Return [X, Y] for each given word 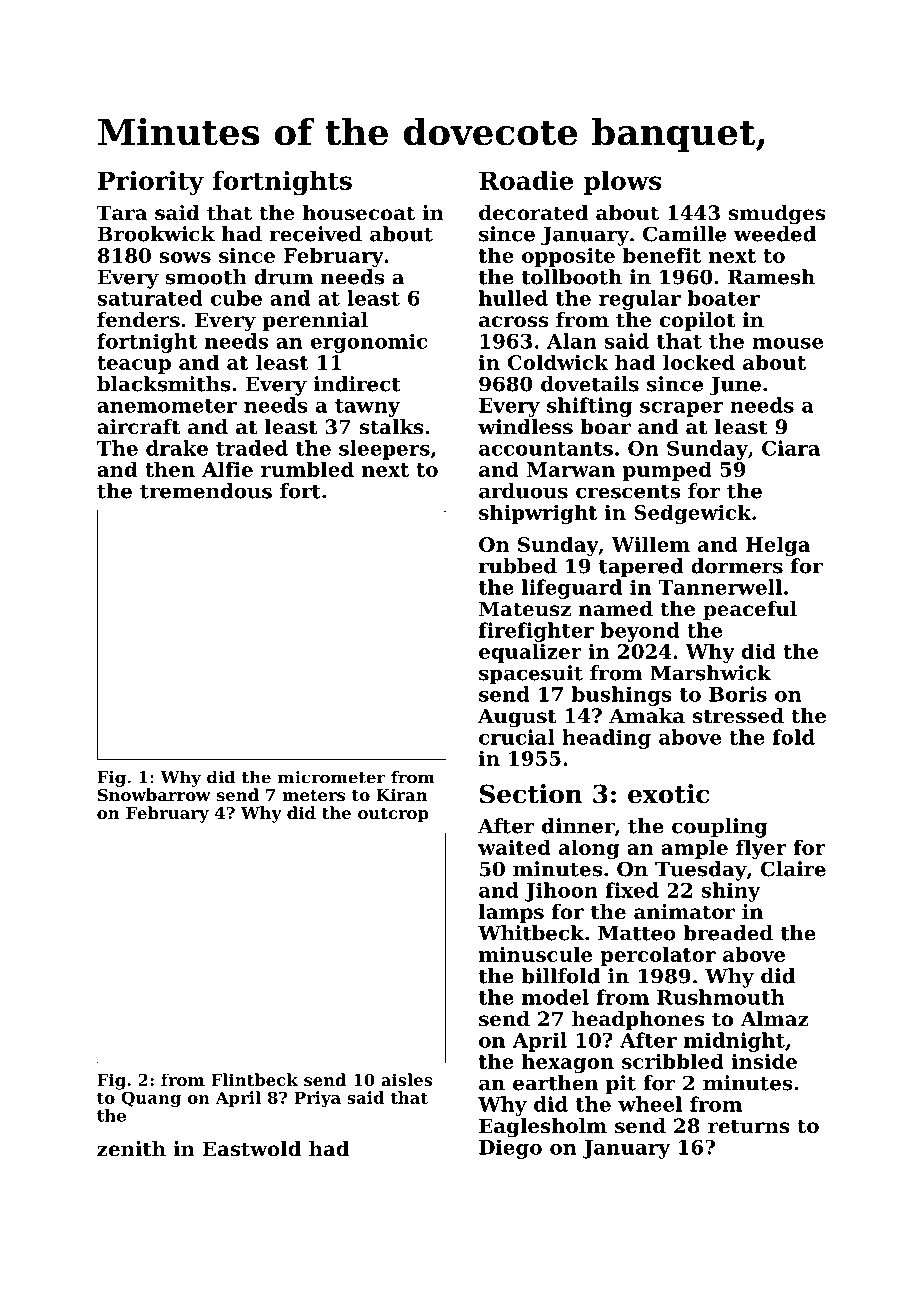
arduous [523, 491]
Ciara [791, 448]
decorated [533, 213]
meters [313, 795]
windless [525, 427]
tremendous [206, 491]
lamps [511, 913]
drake [177, 448]
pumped [667, 471]
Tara [122, 212]
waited [514, 847]
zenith [131, 1149]
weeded [775, 234]
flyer [761, 849]
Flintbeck [254, 1079]
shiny [730, 892]
